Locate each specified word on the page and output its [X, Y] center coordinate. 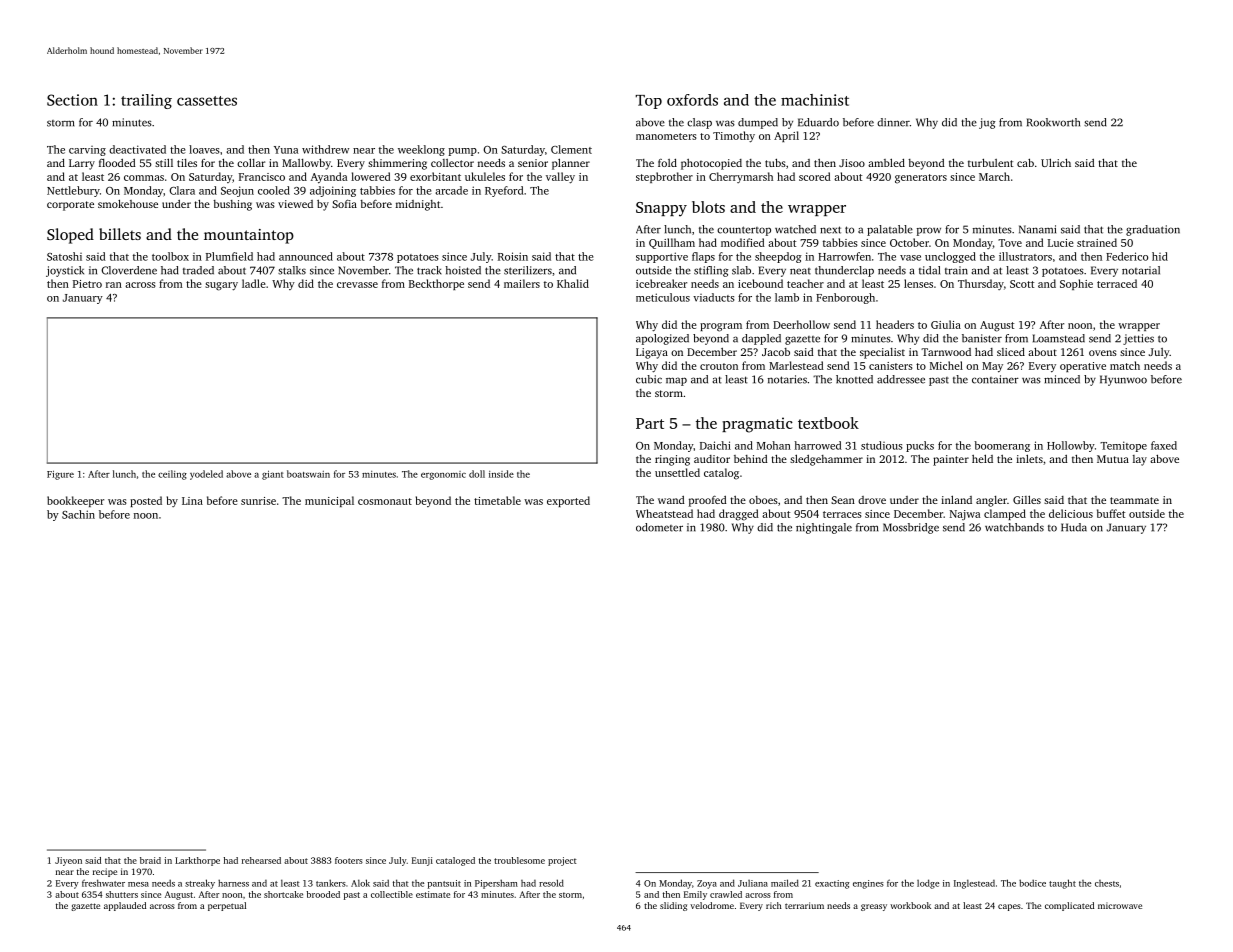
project [562, 861]
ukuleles [485, 176]
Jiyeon [68, 861]
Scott [1022, 284]
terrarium [804, 905]
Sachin [78, 514]
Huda [1074, 527]
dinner [893, 122]
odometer [659, 527]
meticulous [663, 297]
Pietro [87, 284]
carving [87, 151]
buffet [1111, 513]
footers [349, 860]
